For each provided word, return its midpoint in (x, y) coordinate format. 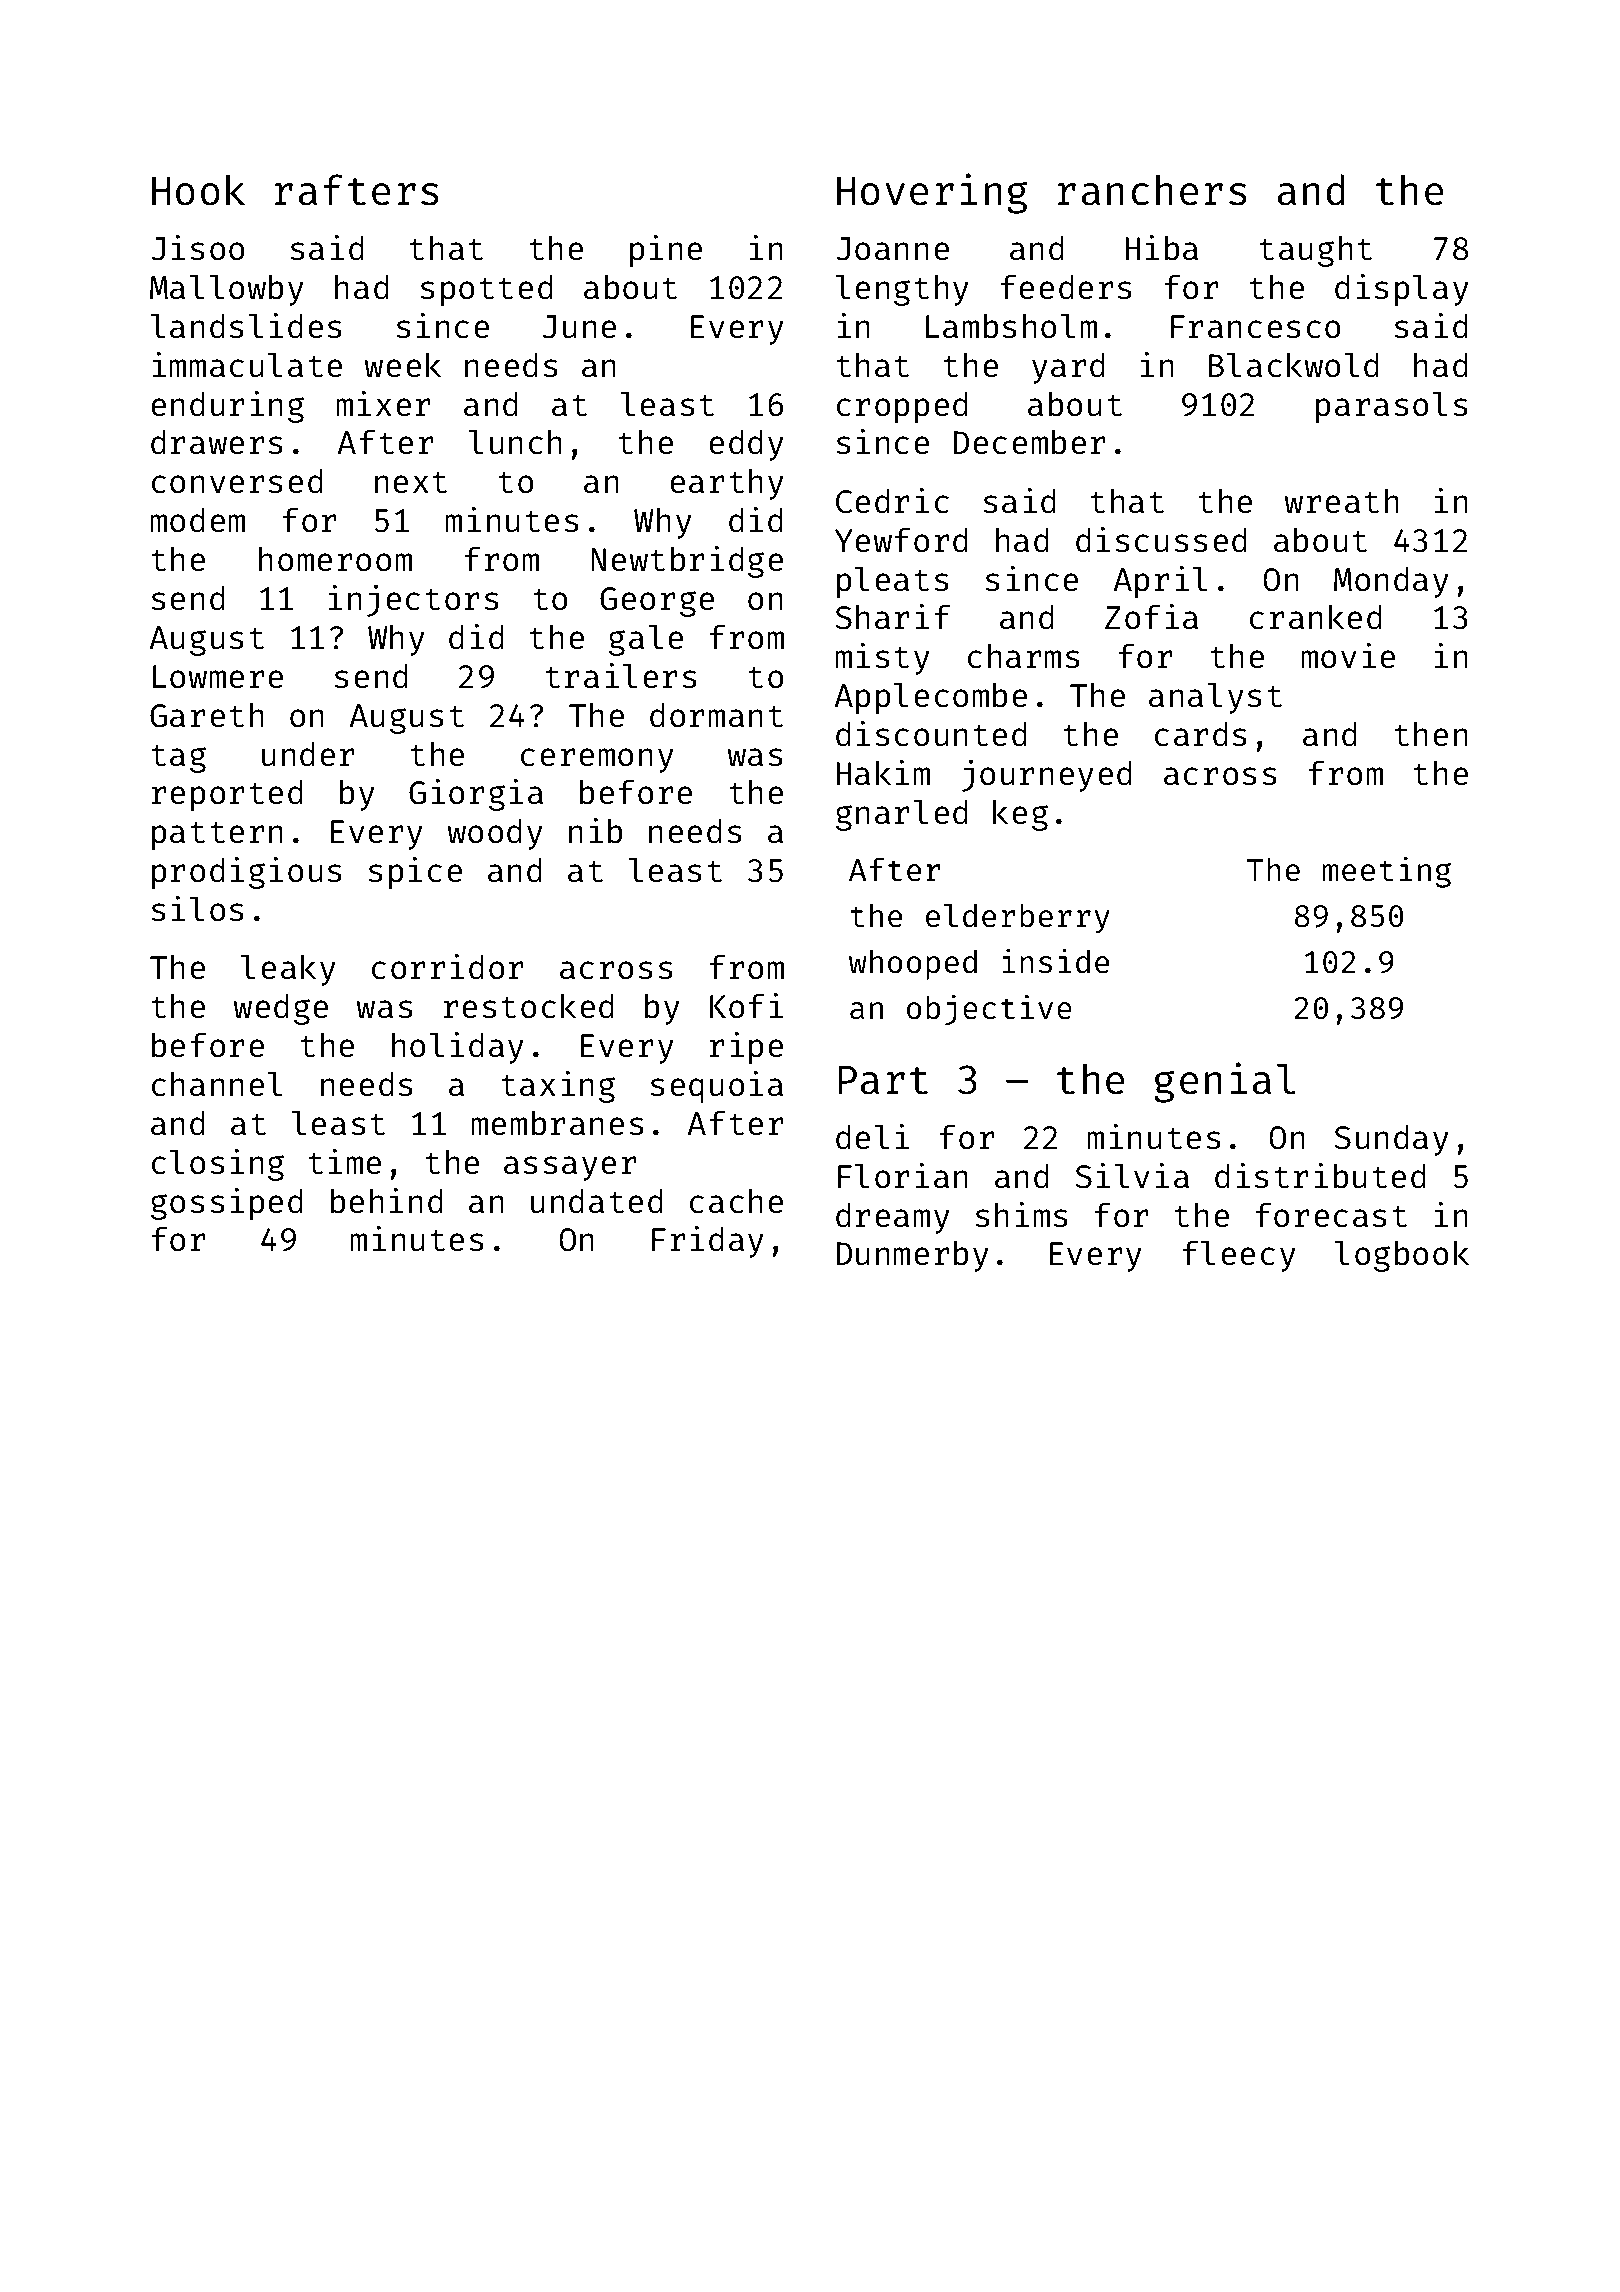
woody (495, 834)
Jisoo (197, 248)
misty (882, 659)
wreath (1341, 501)
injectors (414, 601)
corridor (447, 967)
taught (1315, 251)
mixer (383, 404)
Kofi (746, 1006)
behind (387, 1201)
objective (989, 1010)
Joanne (892, 249)
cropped (902, 407)
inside (1055, 961)
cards (1201, 734)
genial (1225, 1082)
